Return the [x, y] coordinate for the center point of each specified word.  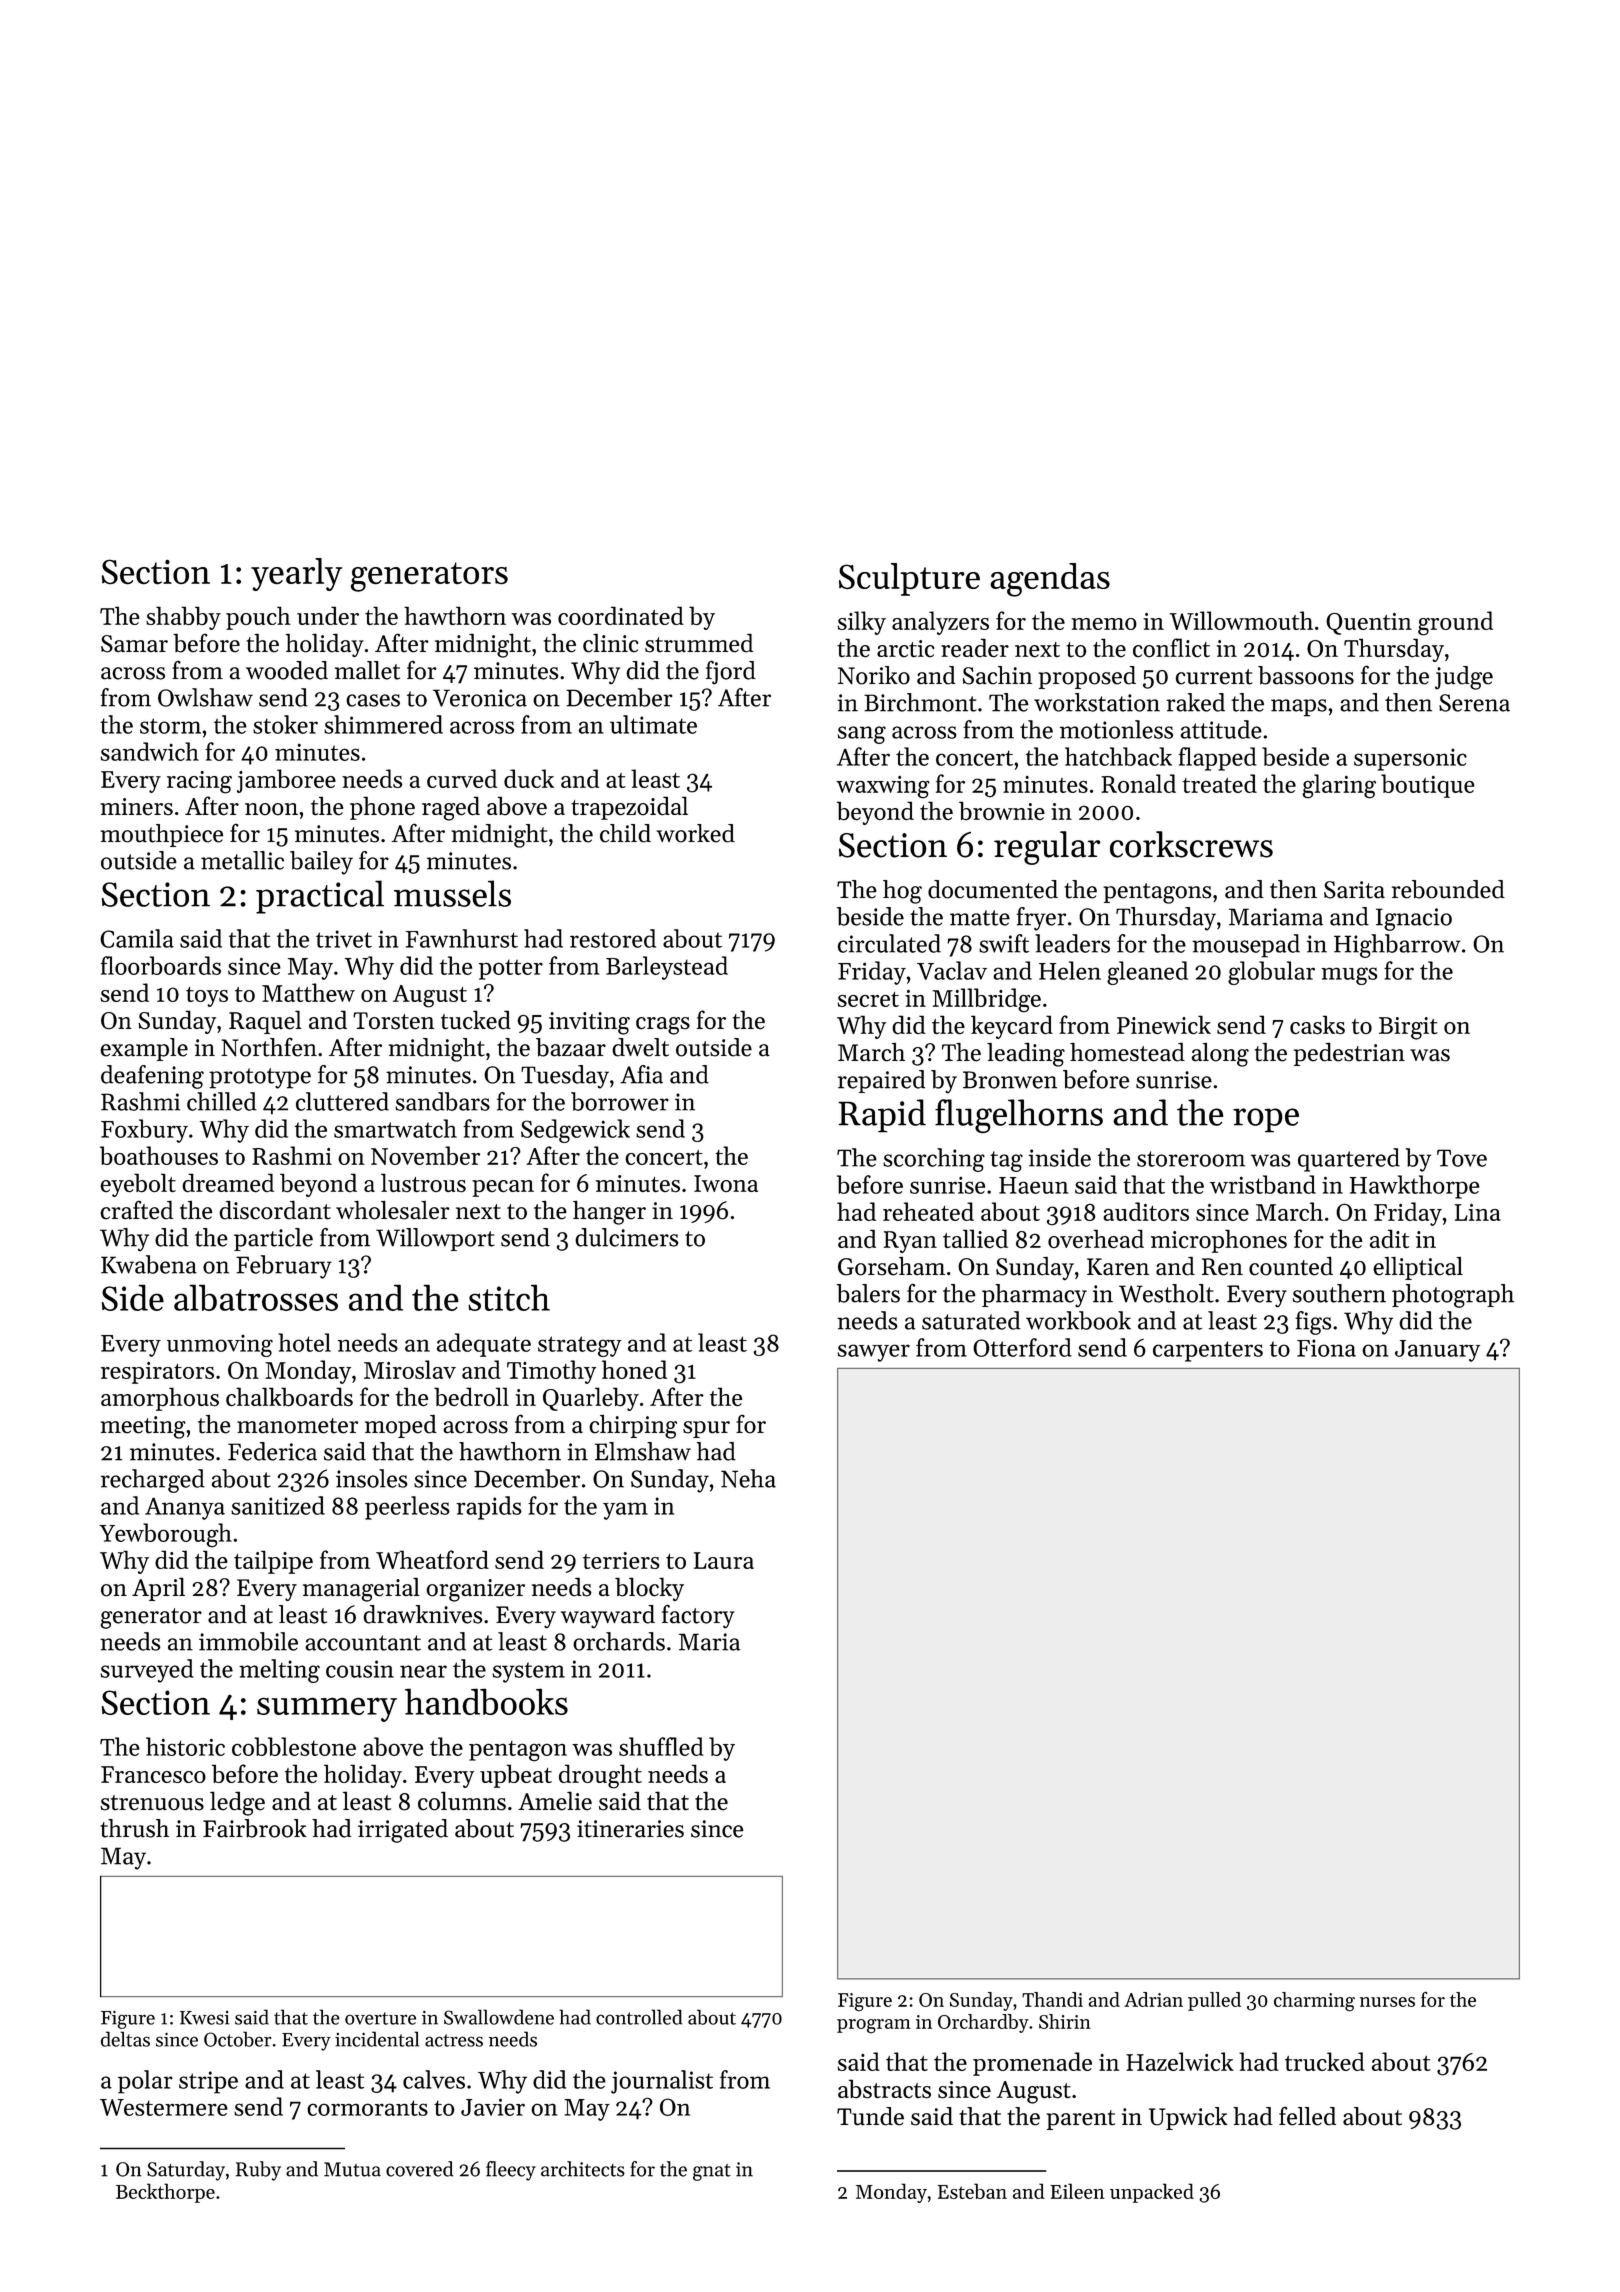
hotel [304, 1342]
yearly [296, 574]
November [425, 1155]
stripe [208, 2082]
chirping [633, 1427]
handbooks [486, 1701]
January [1437, 1351]
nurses [1387, 2002]
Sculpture [909, 579]
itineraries [630, 1829]
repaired [881, 1081]
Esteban [972, 2191]
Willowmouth [1241, 620]
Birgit [1408, 1028]
